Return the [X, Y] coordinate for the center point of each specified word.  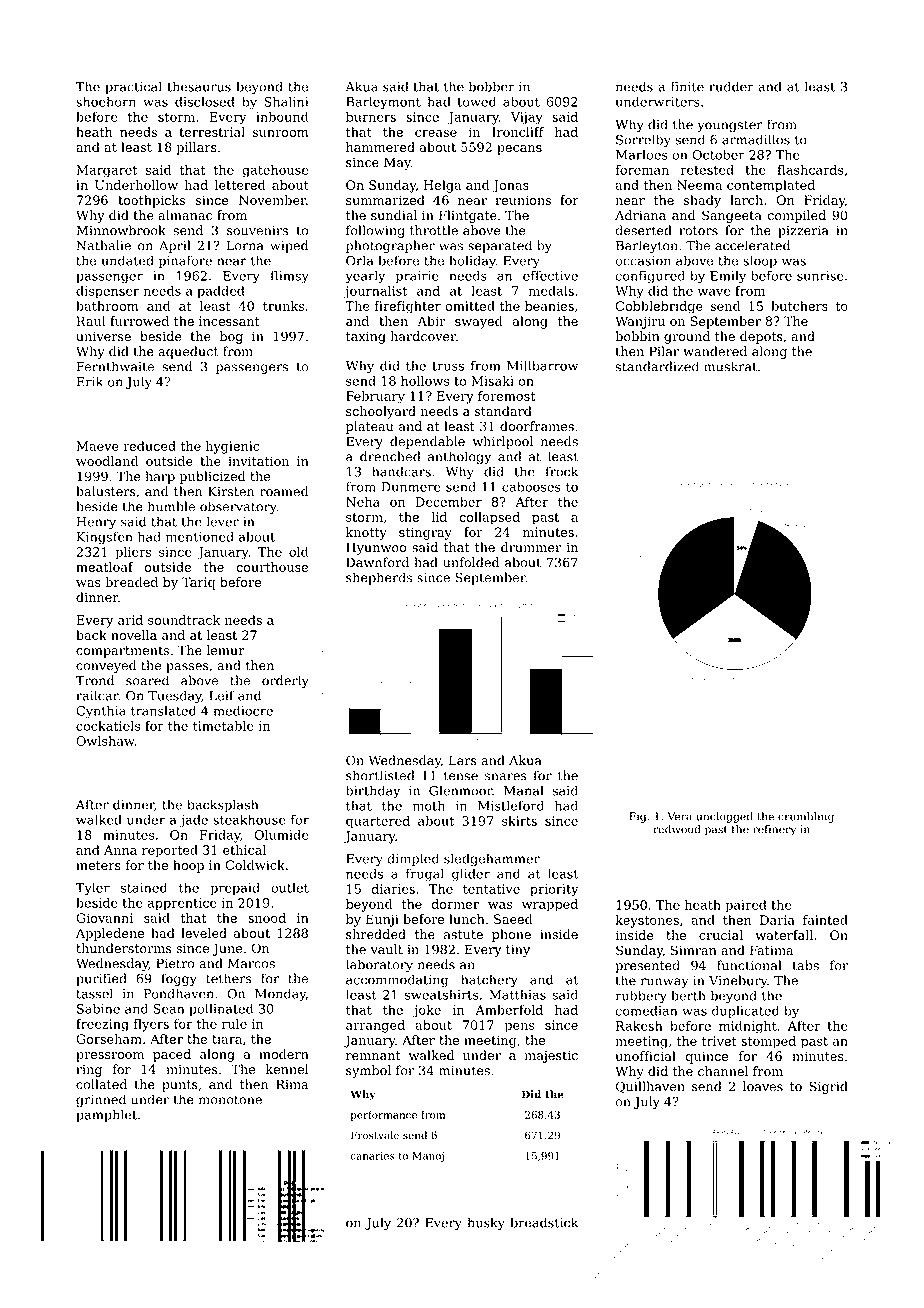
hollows [425, 381]
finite [687, 86]
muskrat [730, 366]
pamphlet [106, 1115]
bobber [492, 86]
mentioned [200, 536]
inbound [282, 117]
